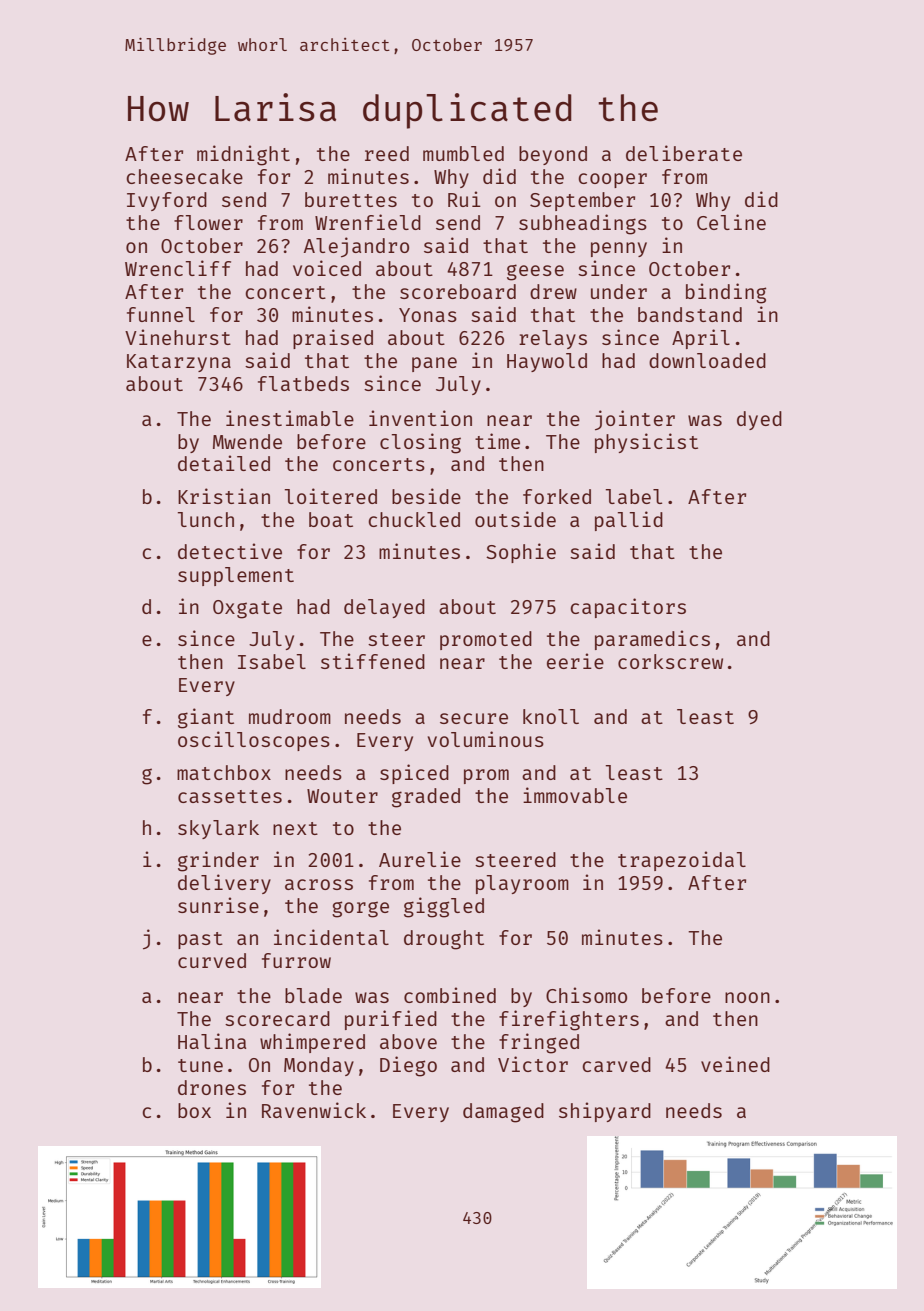  What do you see at coordinates (420, 859) in the screenshot?
I see `Aurelie` at bounding box center [420, 859].
